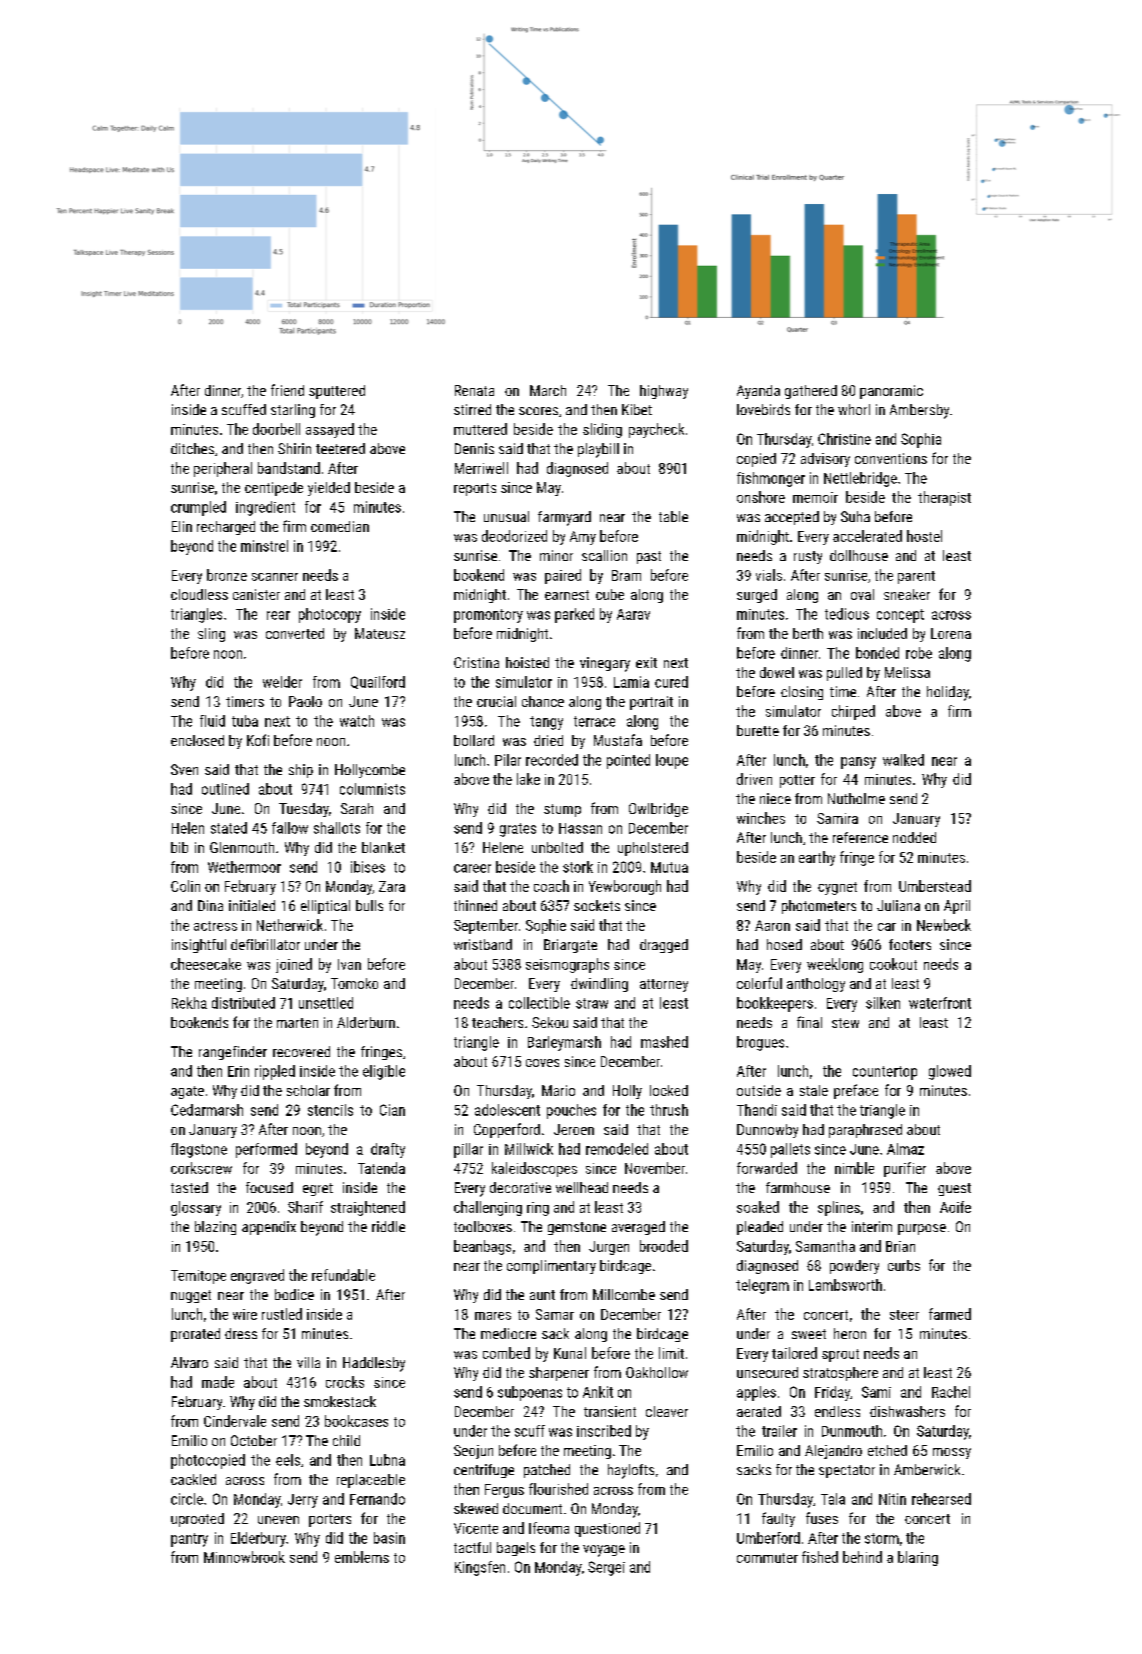 Image resolution: width=1142 pixels, height=1654 pixels. What do you see at coordinates (362, 1557) in the screenshot?
I see `emblems` at bounding box center [362, 1557].
